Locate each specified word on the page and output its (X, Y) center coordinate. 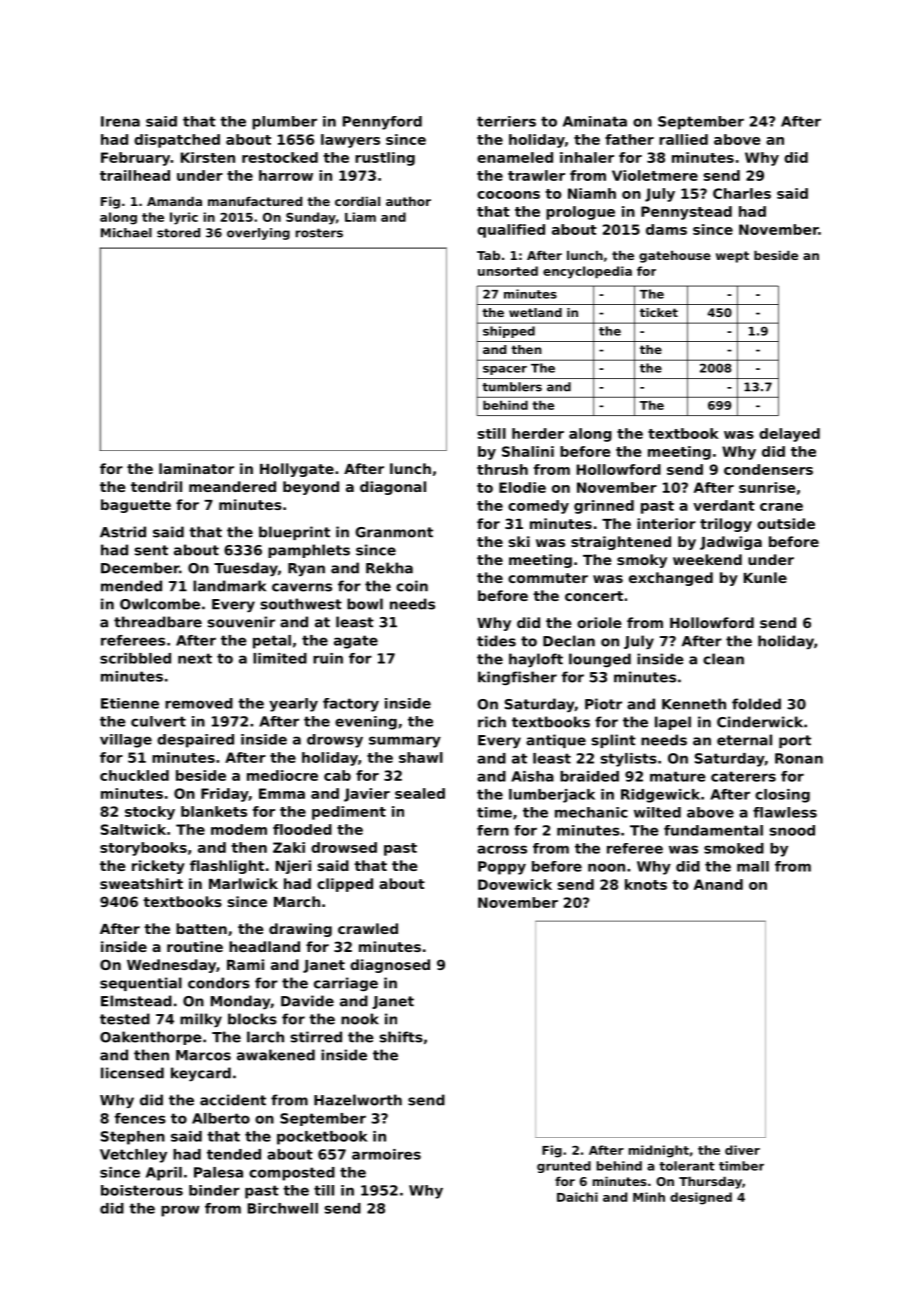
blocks (252, 1019)
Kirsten (208, 157)
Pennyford (382, 123)
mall (753, 866)
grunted (564, 1167)
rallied (683, 139)
